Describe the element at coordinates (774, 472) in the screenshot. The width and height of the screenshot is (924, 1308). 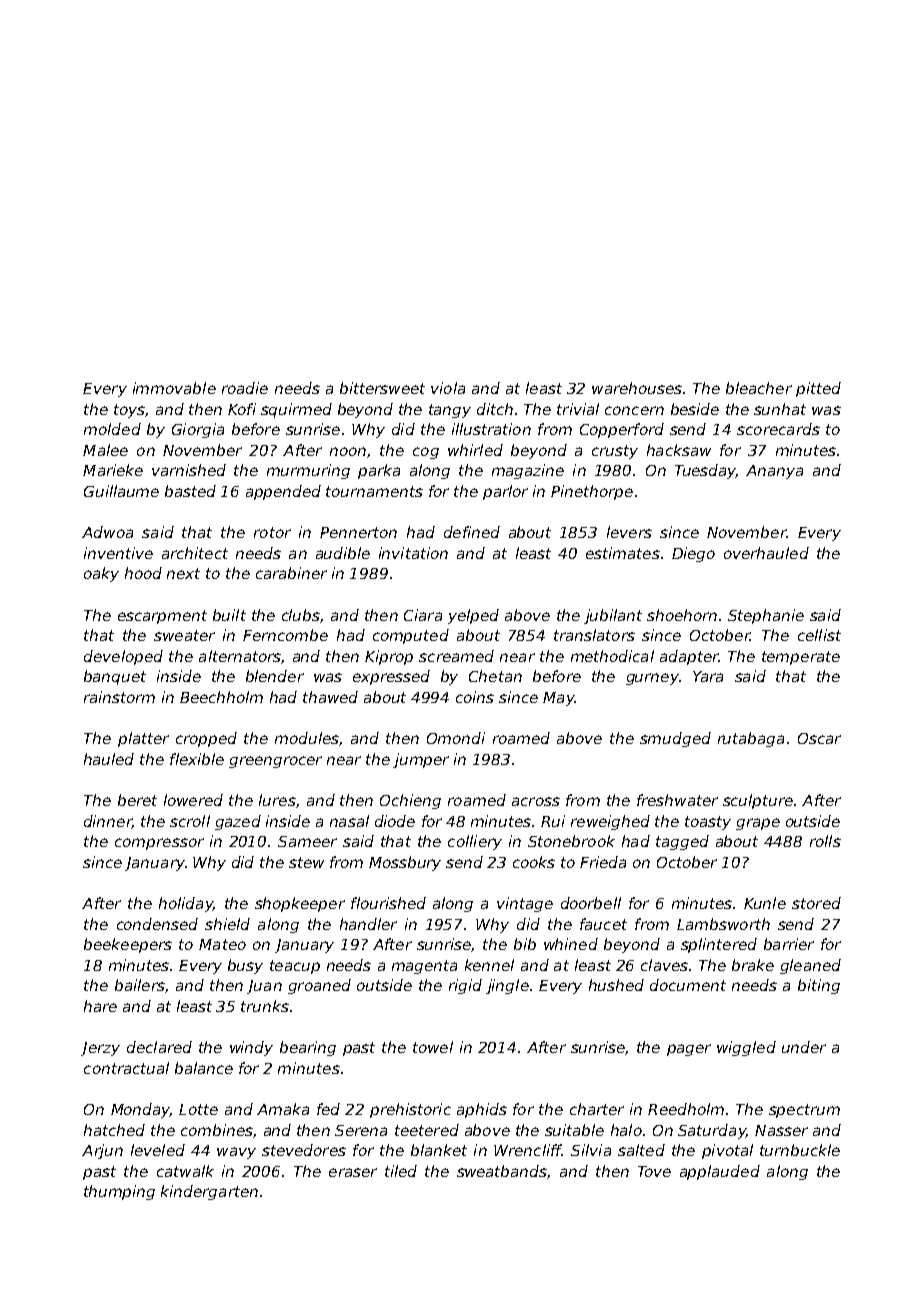
I see `Ananya` at that location.
